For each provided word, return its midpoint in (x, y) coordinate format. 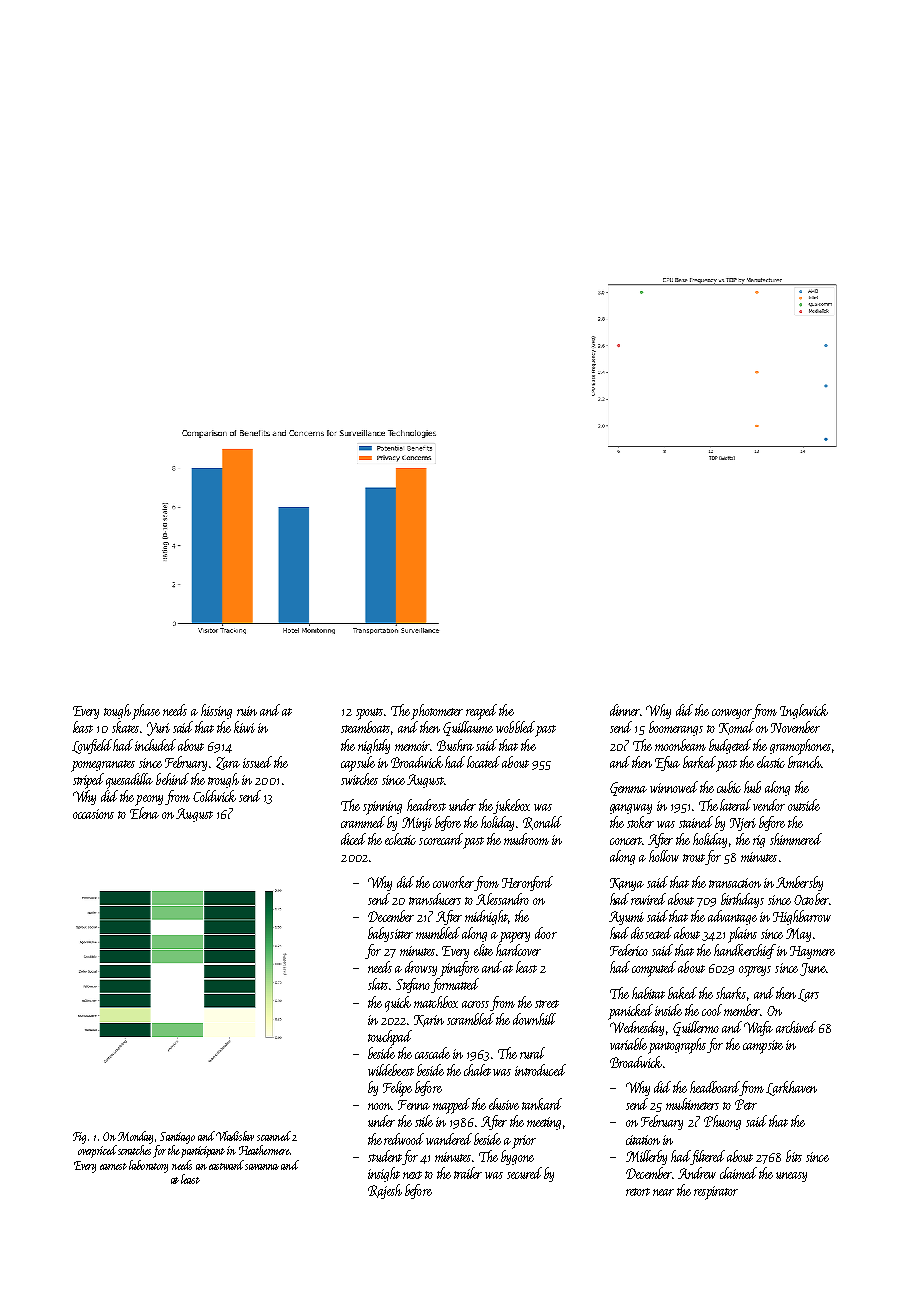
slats (378, 984)
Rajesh (385, 1191)
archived (796, 1027)
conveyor (732, 714)
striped (88, 781)
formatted (455, 985)
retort (638, 1192)
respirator (716, 1193)
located (483, 762)
